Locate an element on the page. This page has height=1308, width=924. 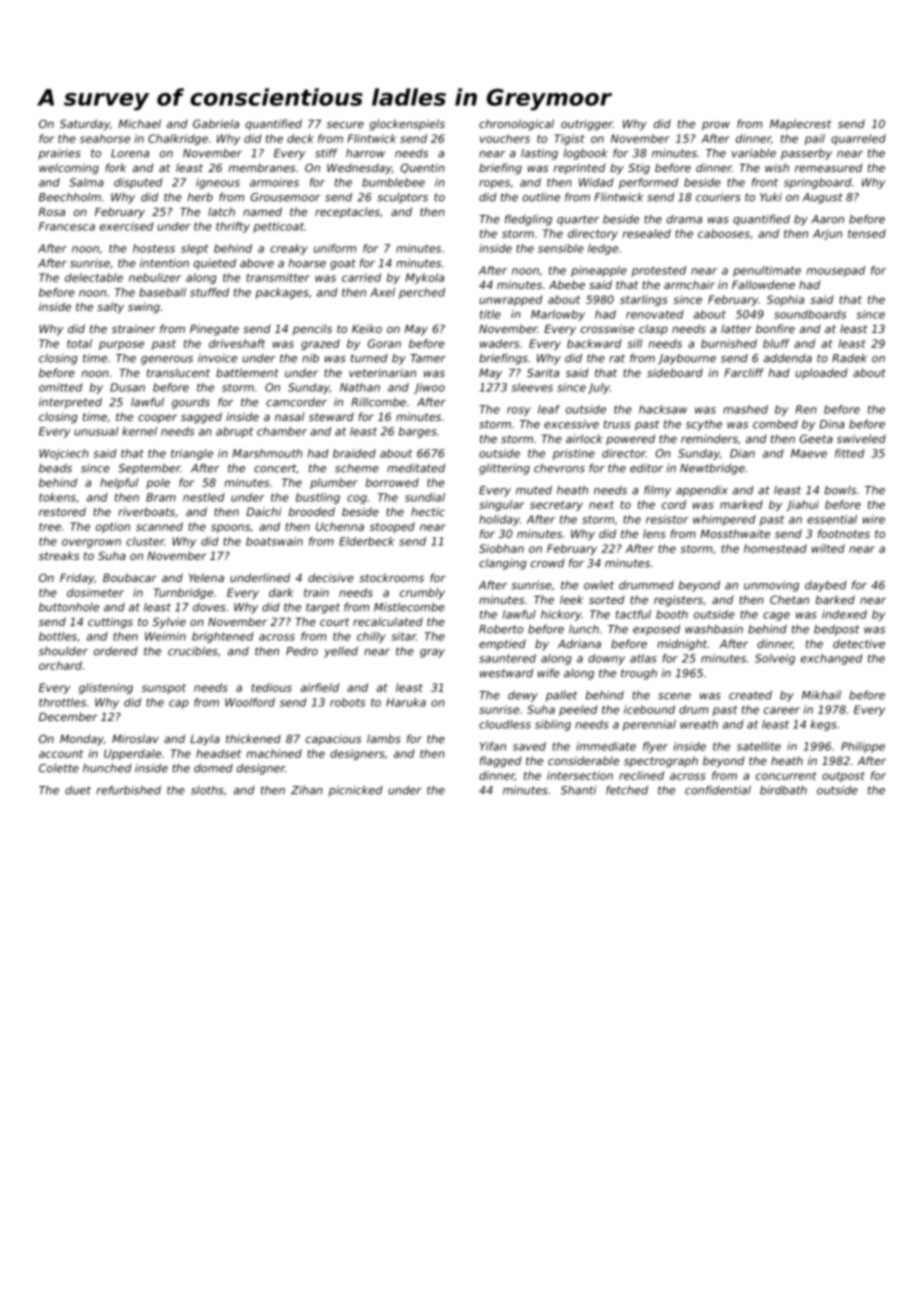
couriers is located at coordinates (718, 197).
